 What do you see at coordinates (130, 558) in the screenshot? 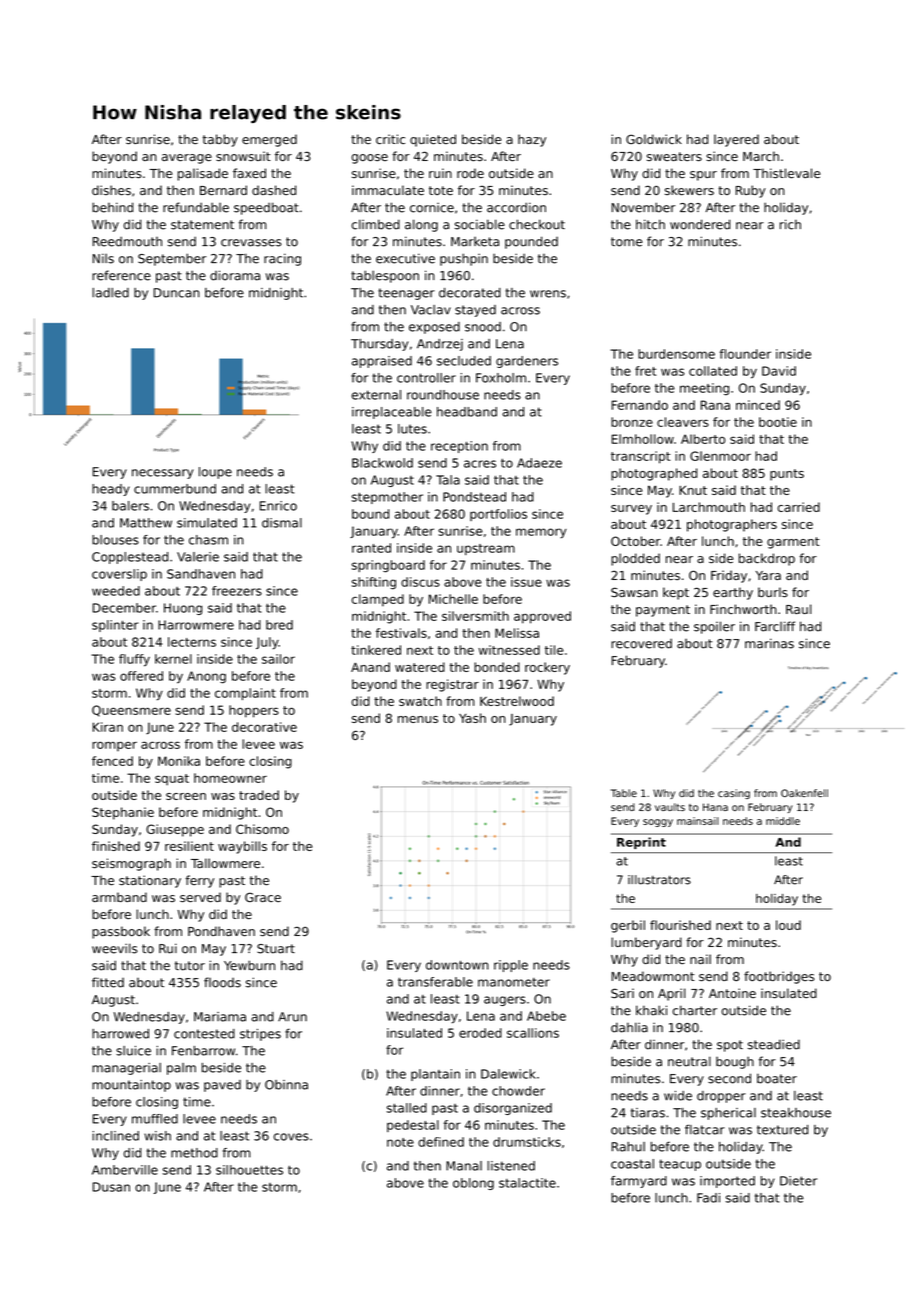
I see `Copplestead` at bounding box center [130, 558].
